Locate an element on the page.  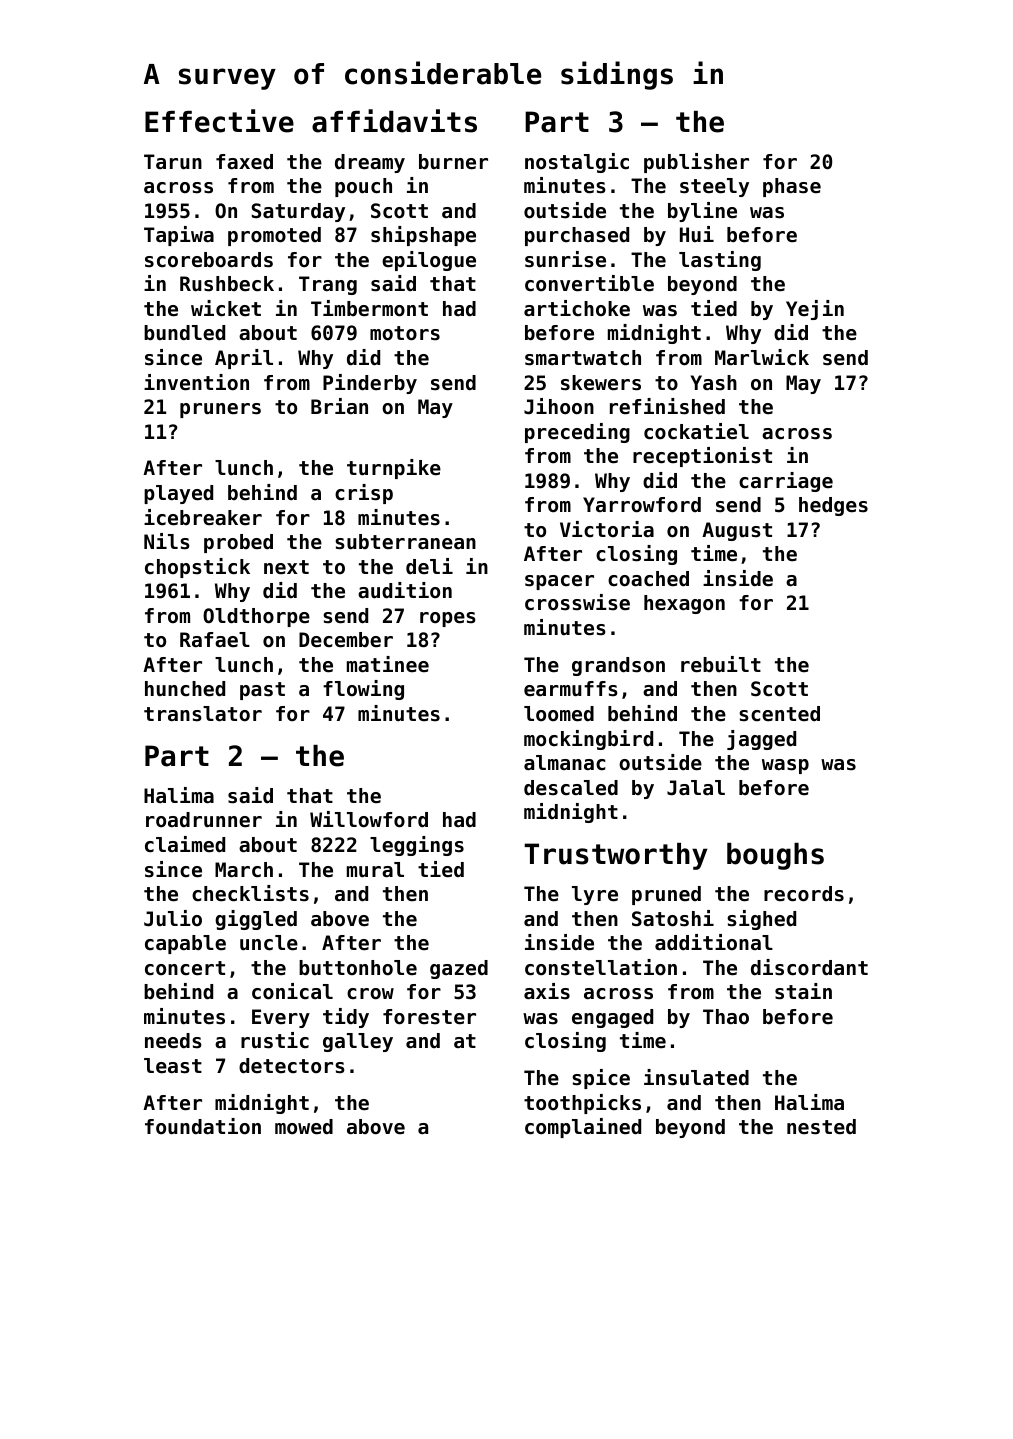
descaled is located at coordinates (571, 788).
